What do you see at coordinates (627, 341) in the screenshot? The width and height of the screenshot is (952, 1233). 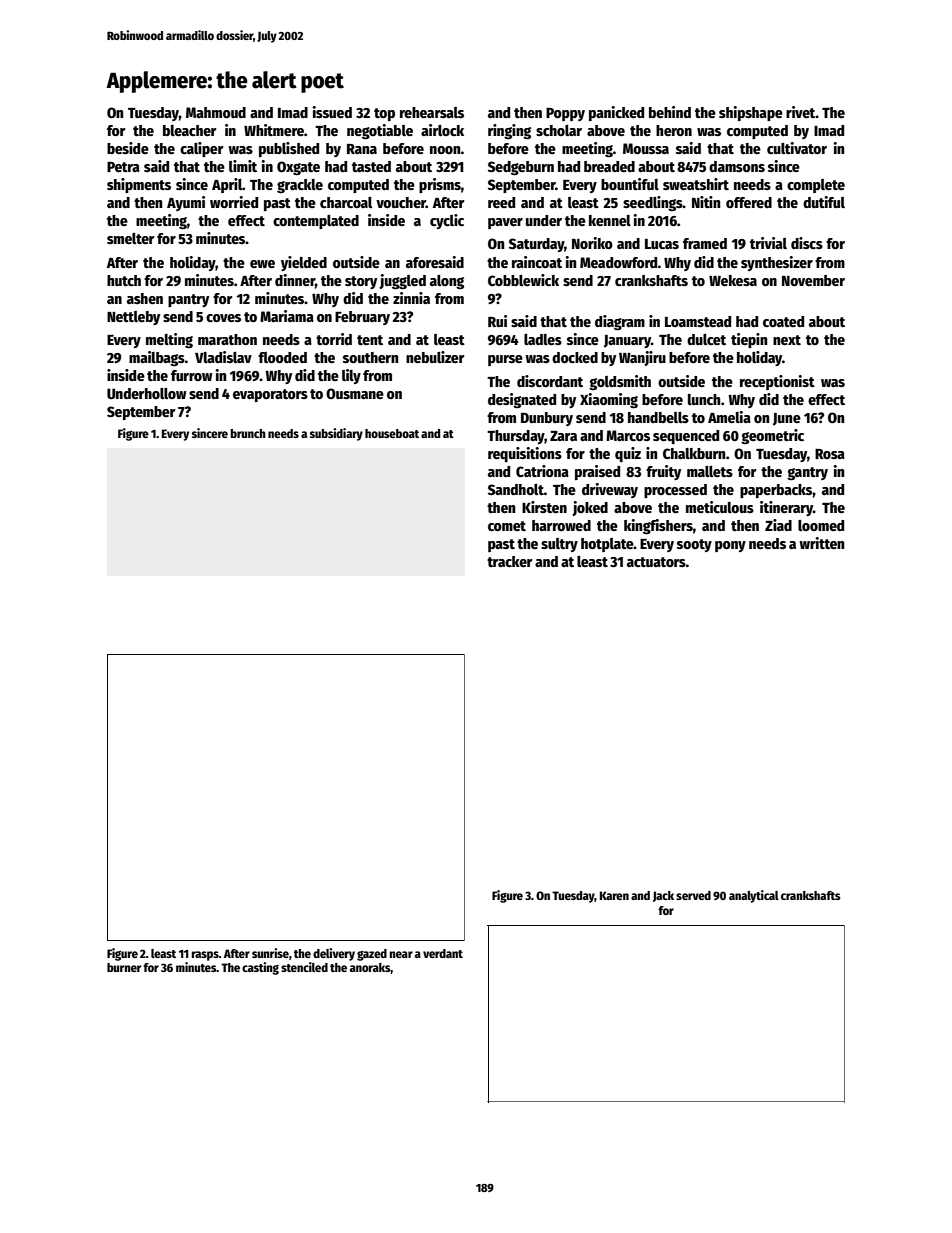 I see `January` at bounding box center [627, 341].
